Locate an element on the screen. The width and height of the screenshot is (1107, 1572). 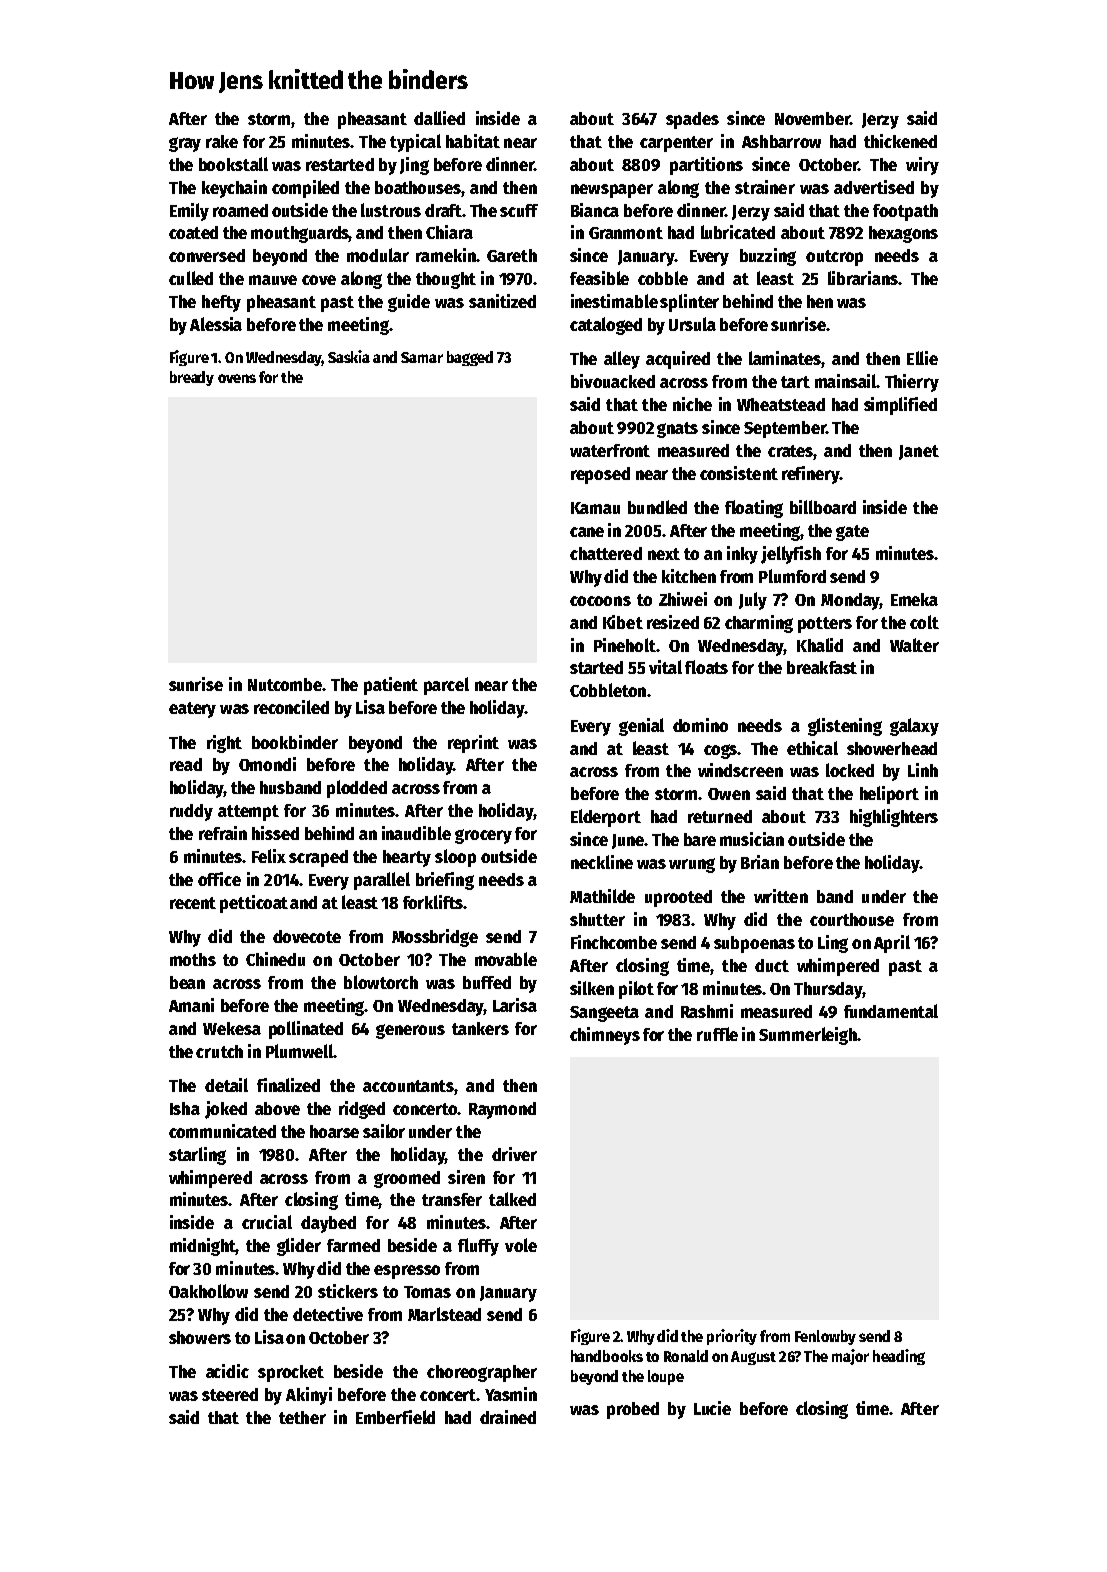
dovecote is located at coordinates (307, 936).
